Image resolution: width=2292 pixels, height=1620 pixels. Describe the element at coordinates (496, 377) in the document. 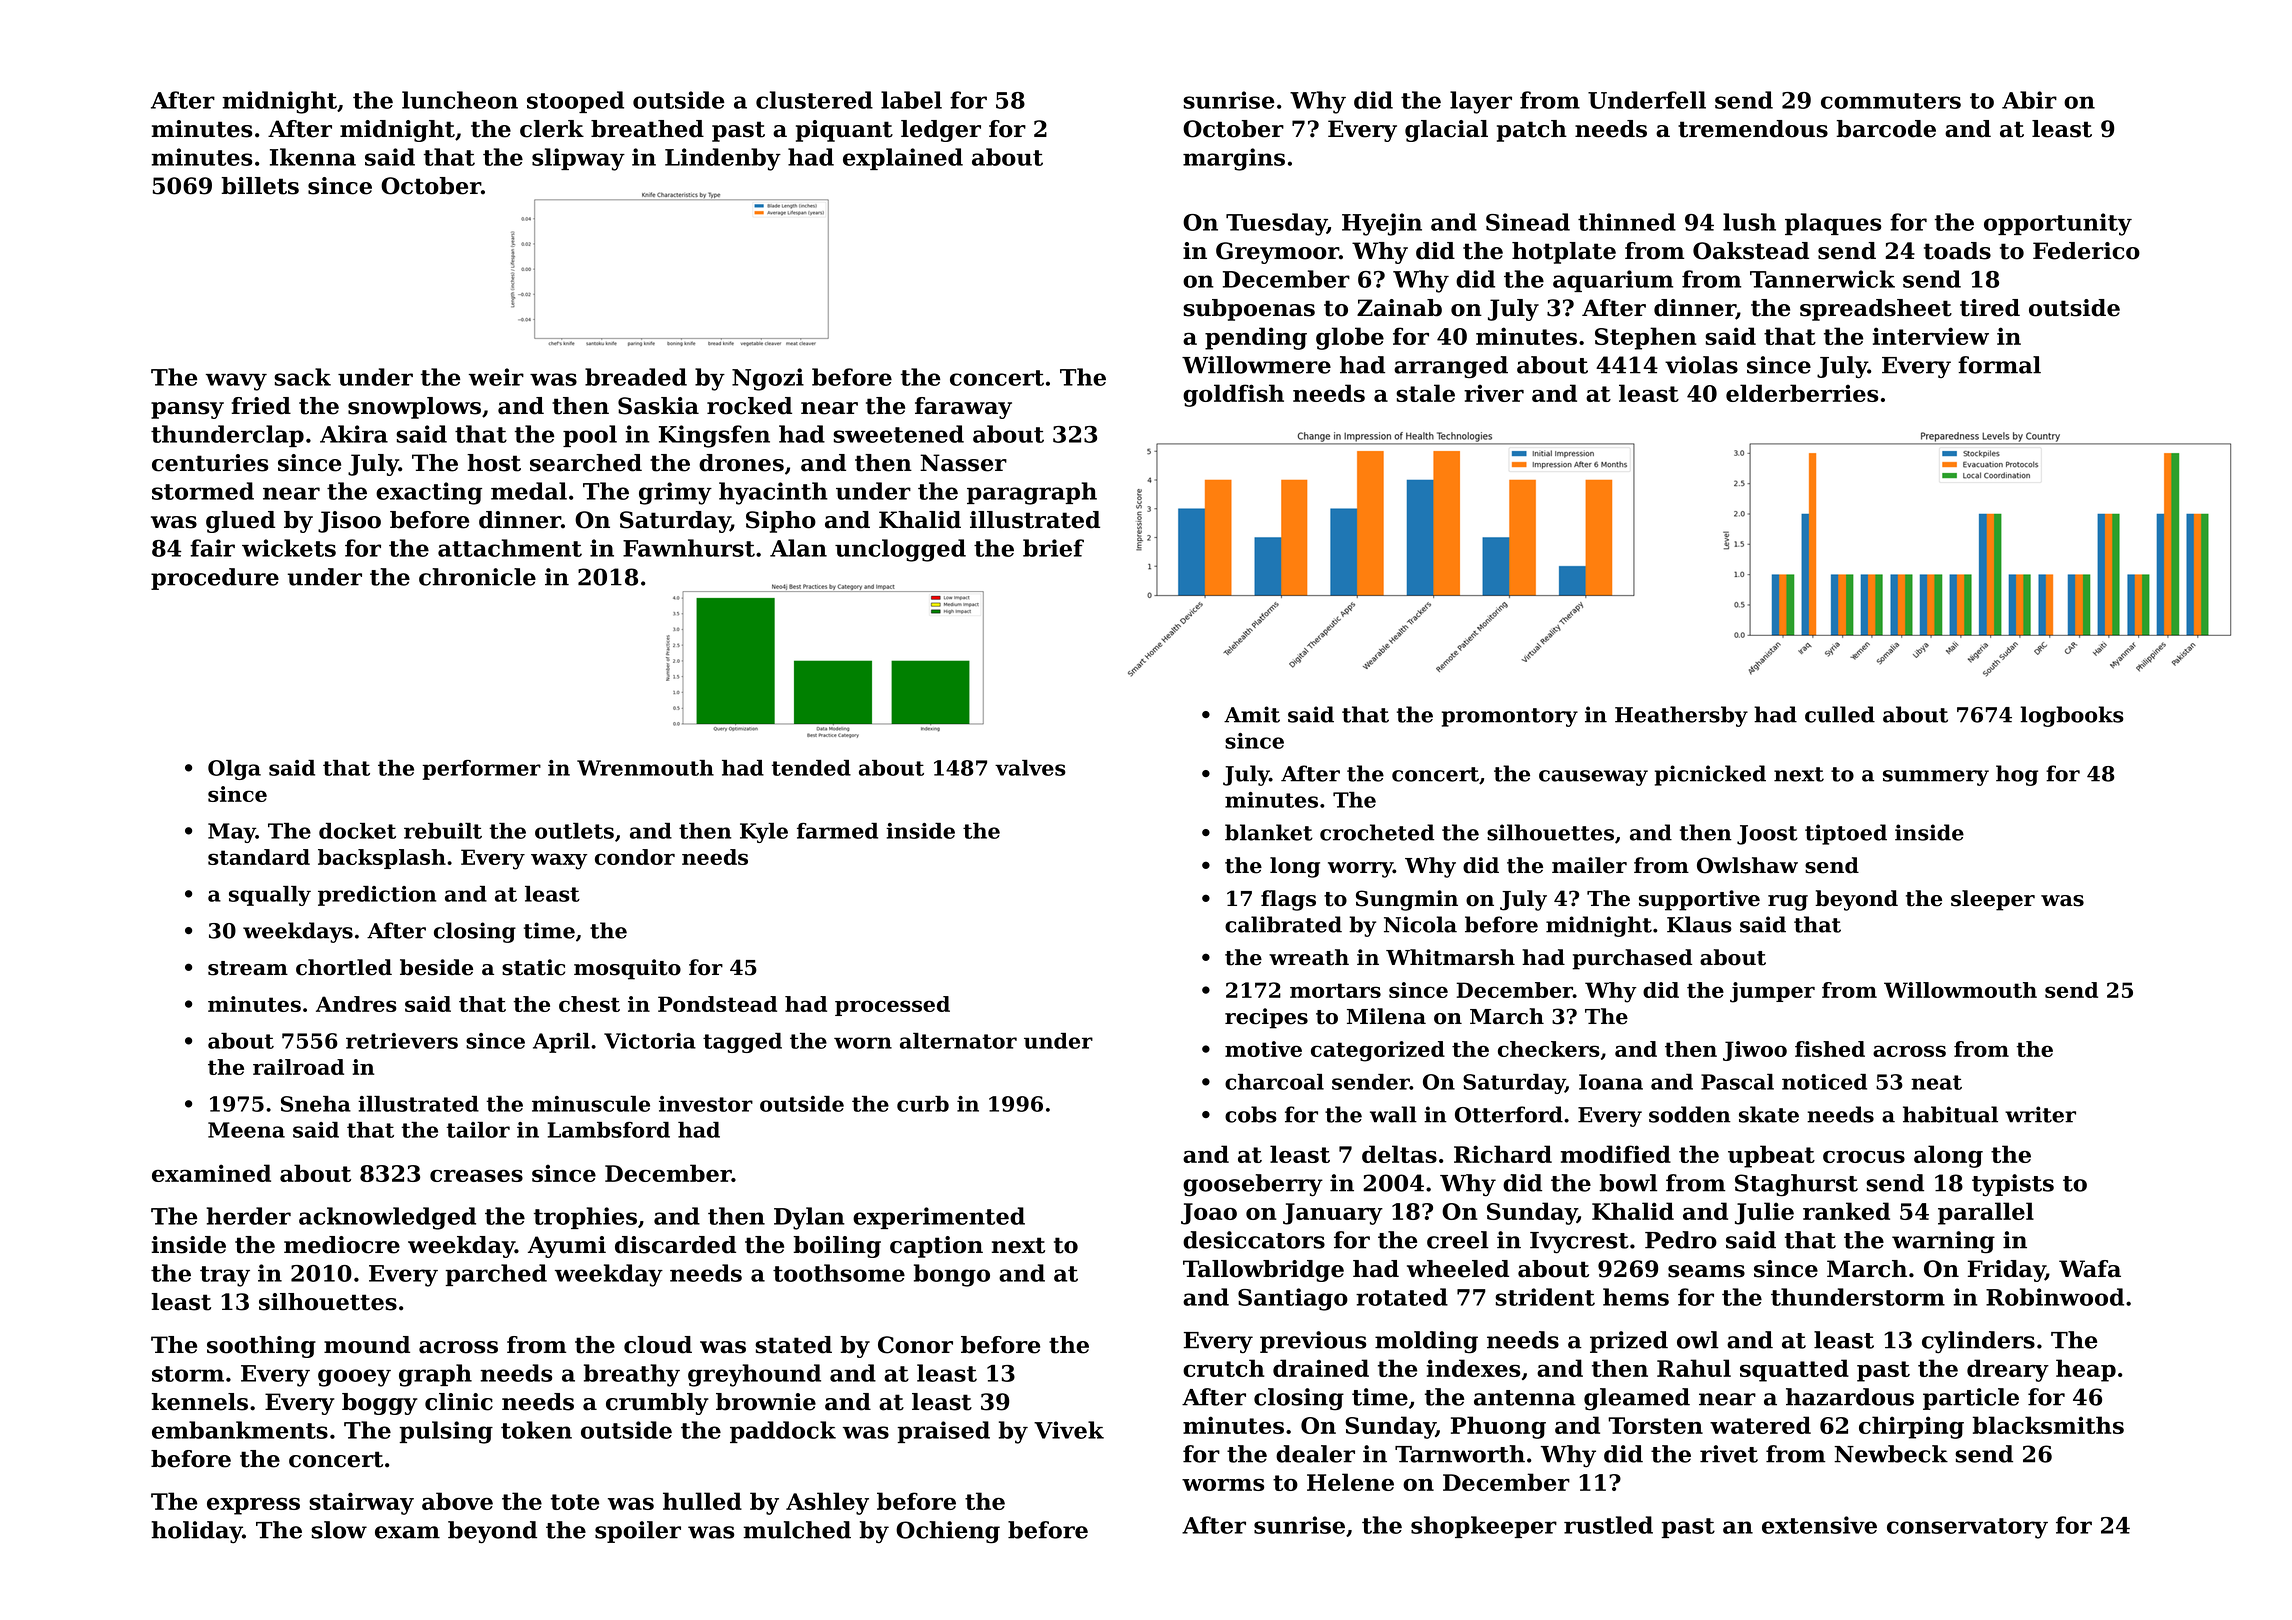

I see `weir` at that location.
